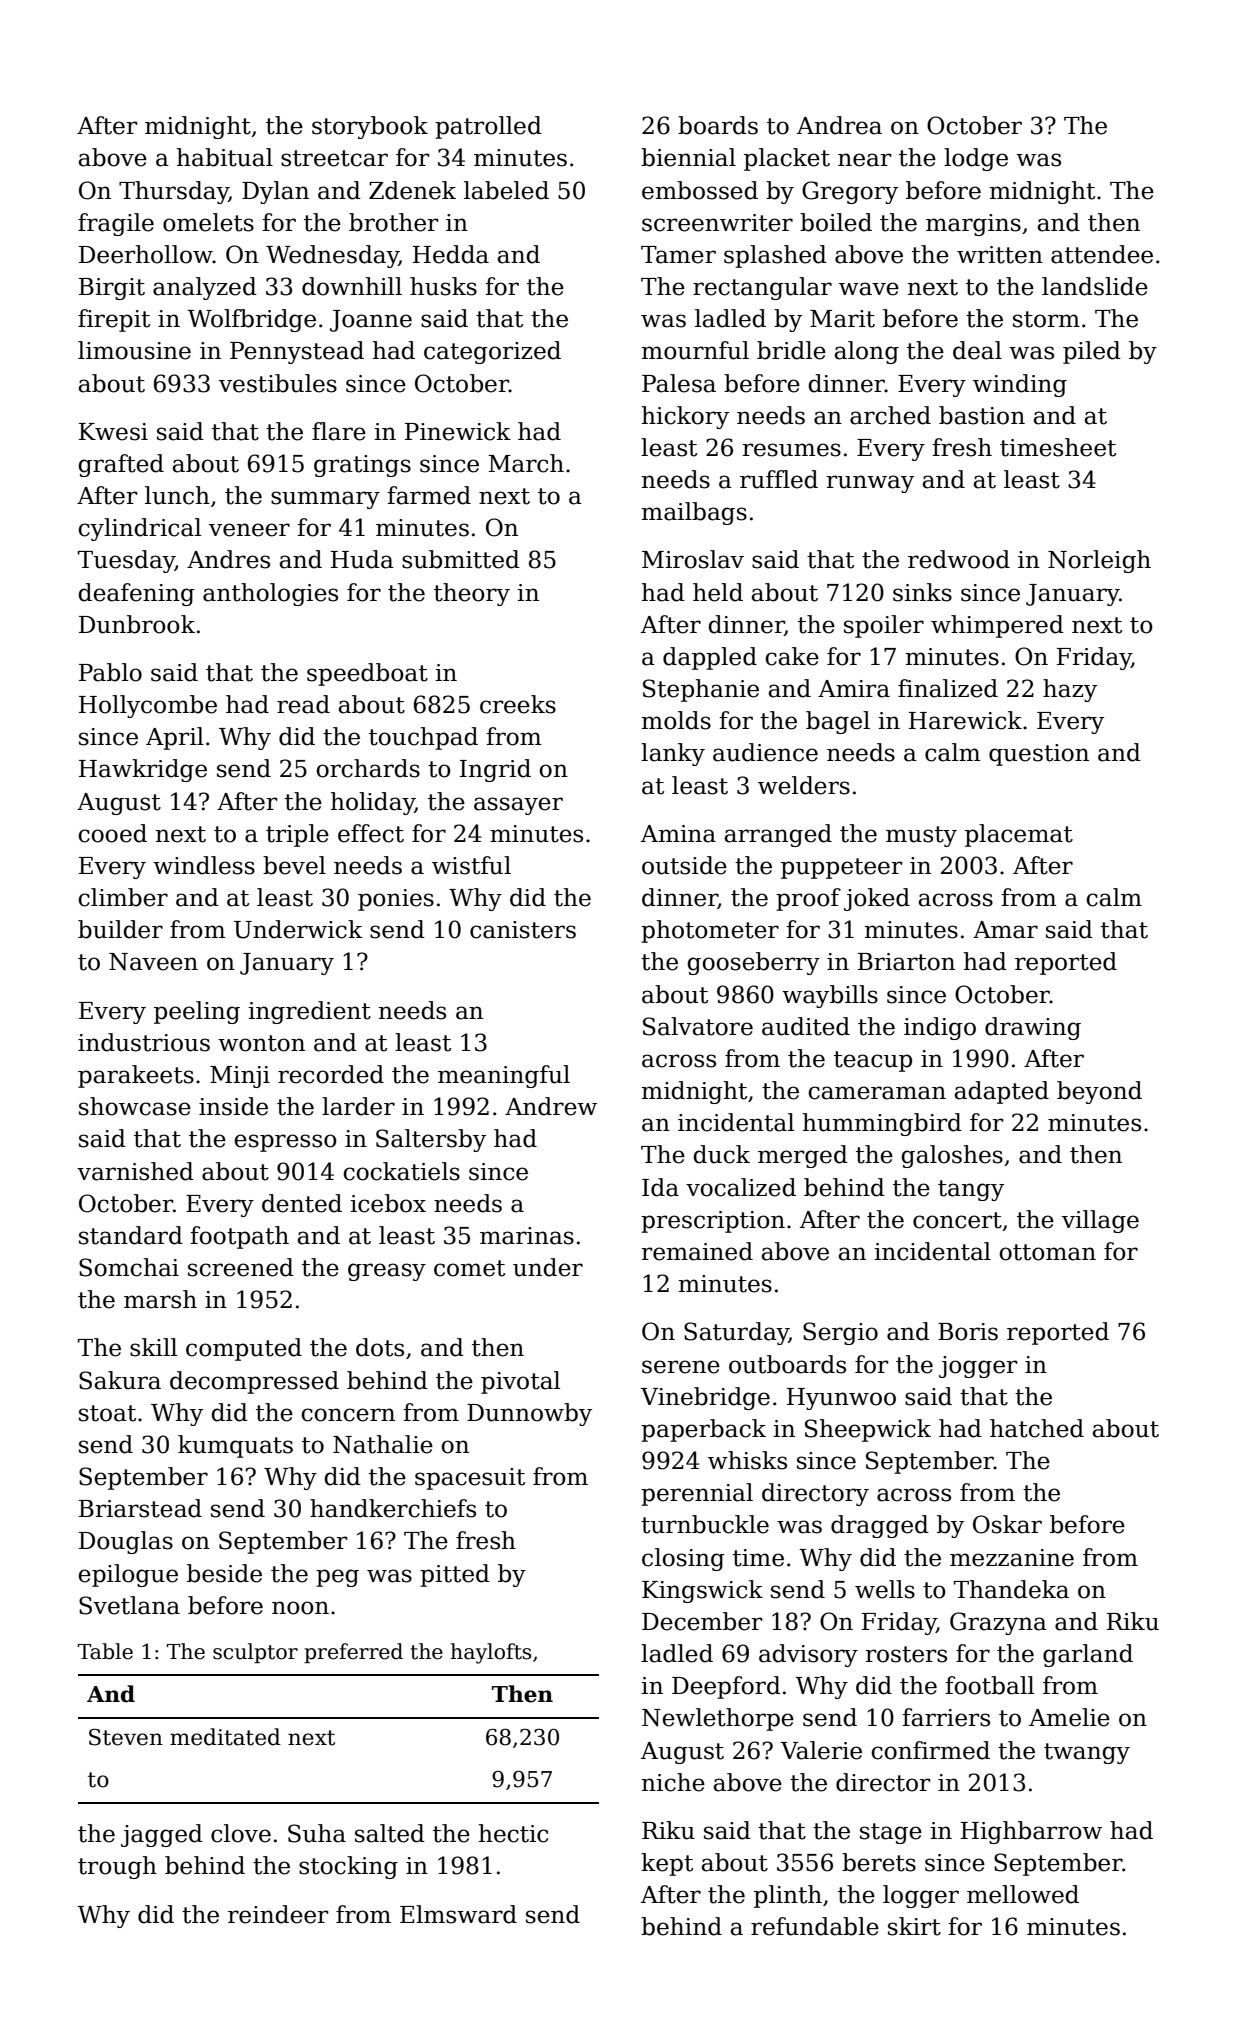  What do you see at coordinates (697, 1251) in the screenshot?
I see `remained` at bounding box center [697, 1251].
